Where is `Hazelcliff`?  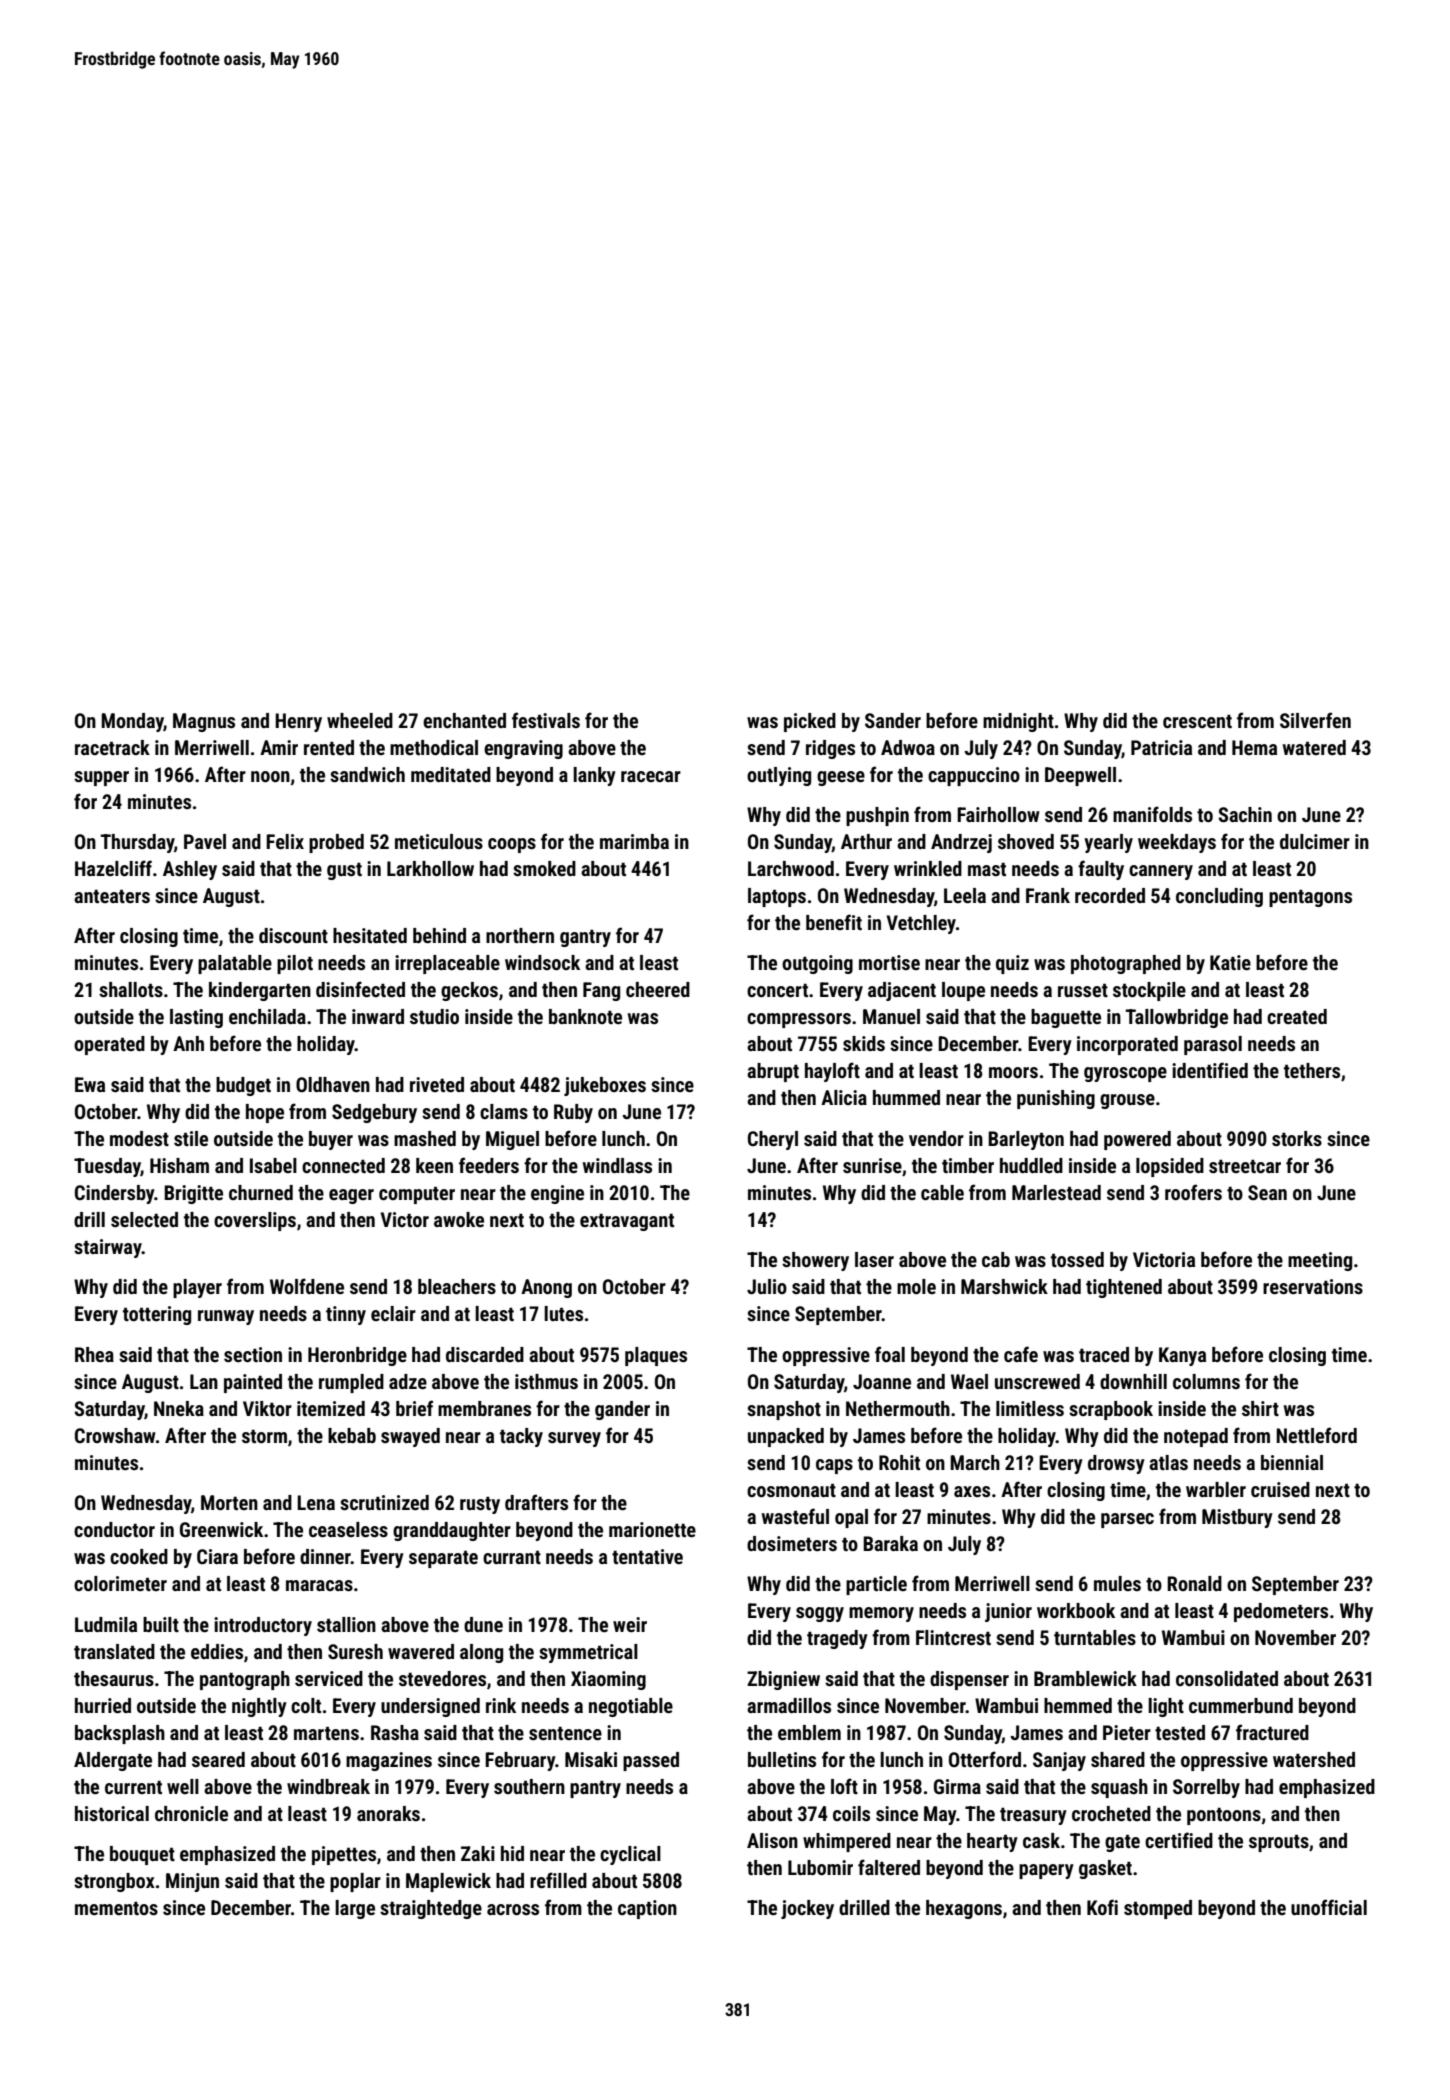 Hazelcliff is located at coordinates (113, 868).
